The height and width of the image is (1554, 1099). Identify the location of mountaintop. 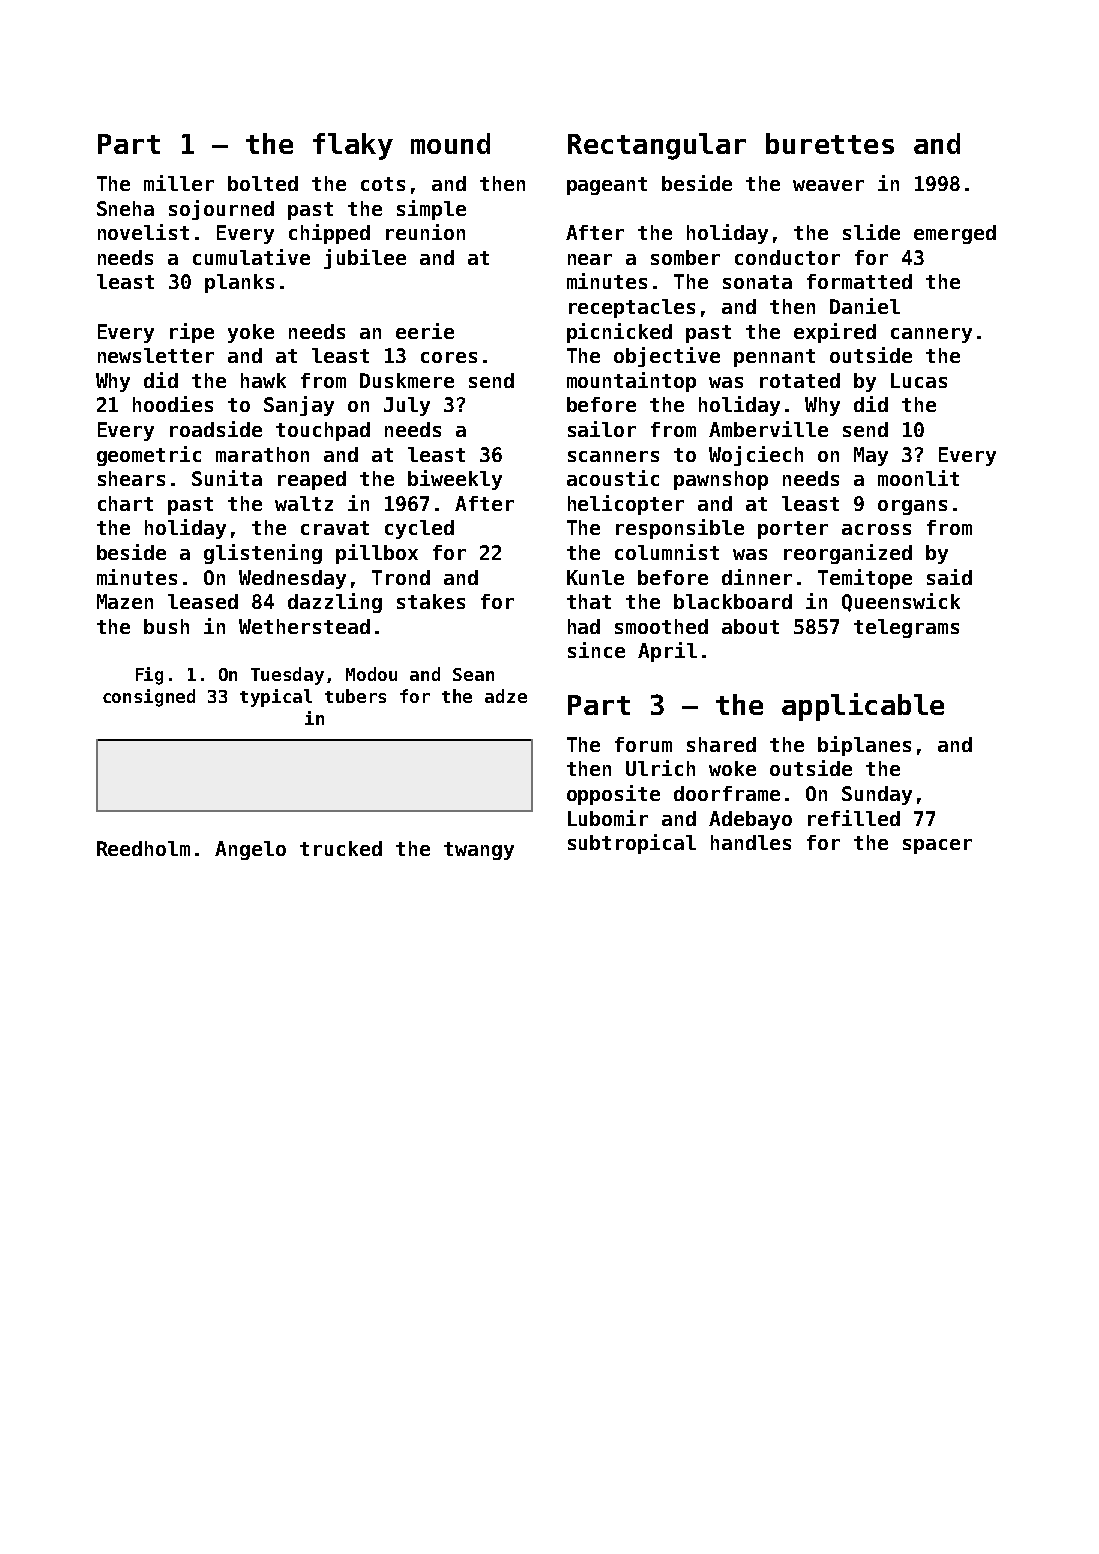
(631, 382).
